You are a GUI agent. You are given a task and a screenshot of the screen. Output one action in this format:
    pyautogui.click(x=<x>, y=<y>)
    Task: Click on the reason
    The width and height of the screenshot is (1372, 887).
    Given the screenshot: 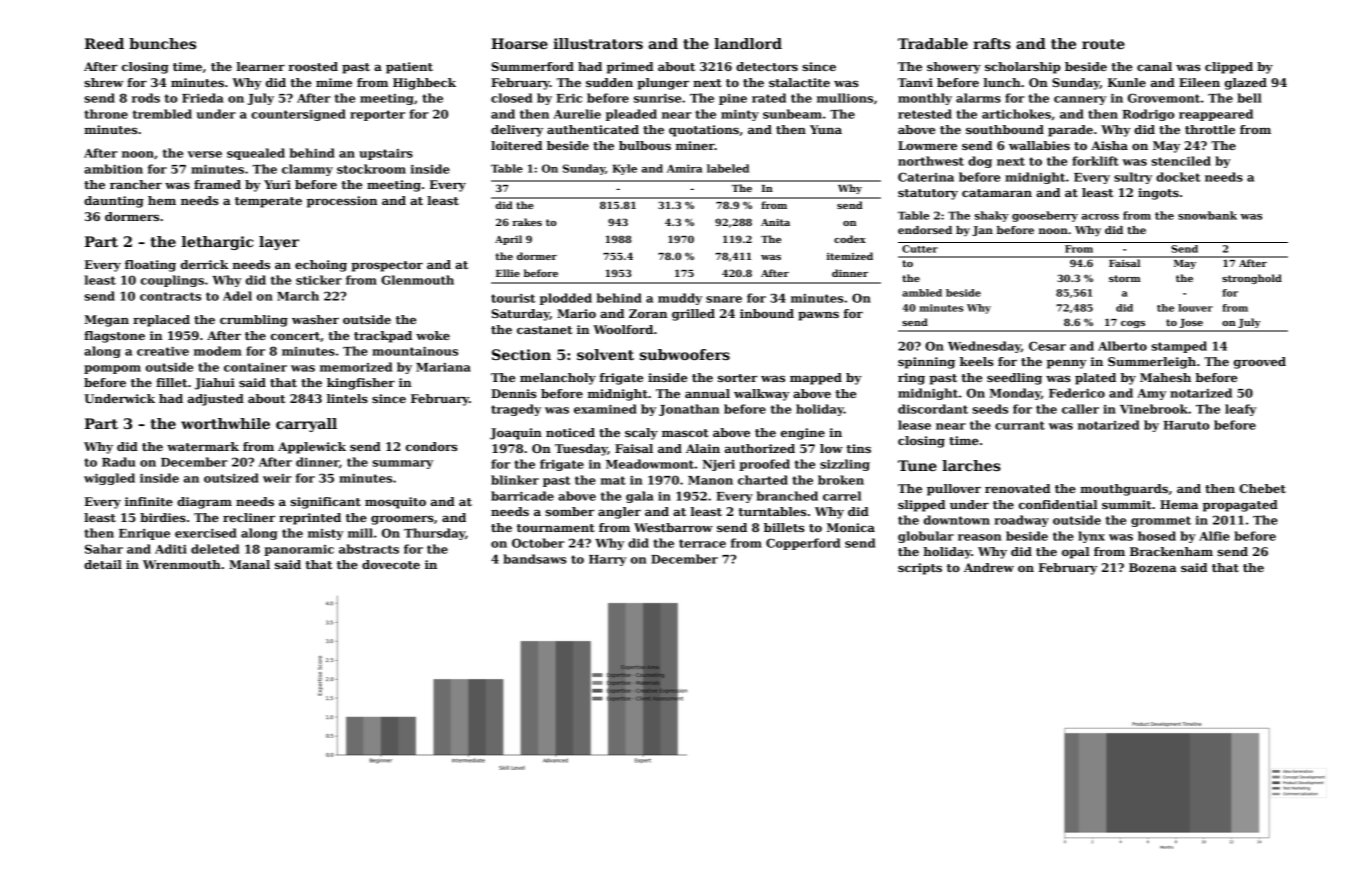 What is the action you would take?
    pyautogui.click(x=979, y=537)
